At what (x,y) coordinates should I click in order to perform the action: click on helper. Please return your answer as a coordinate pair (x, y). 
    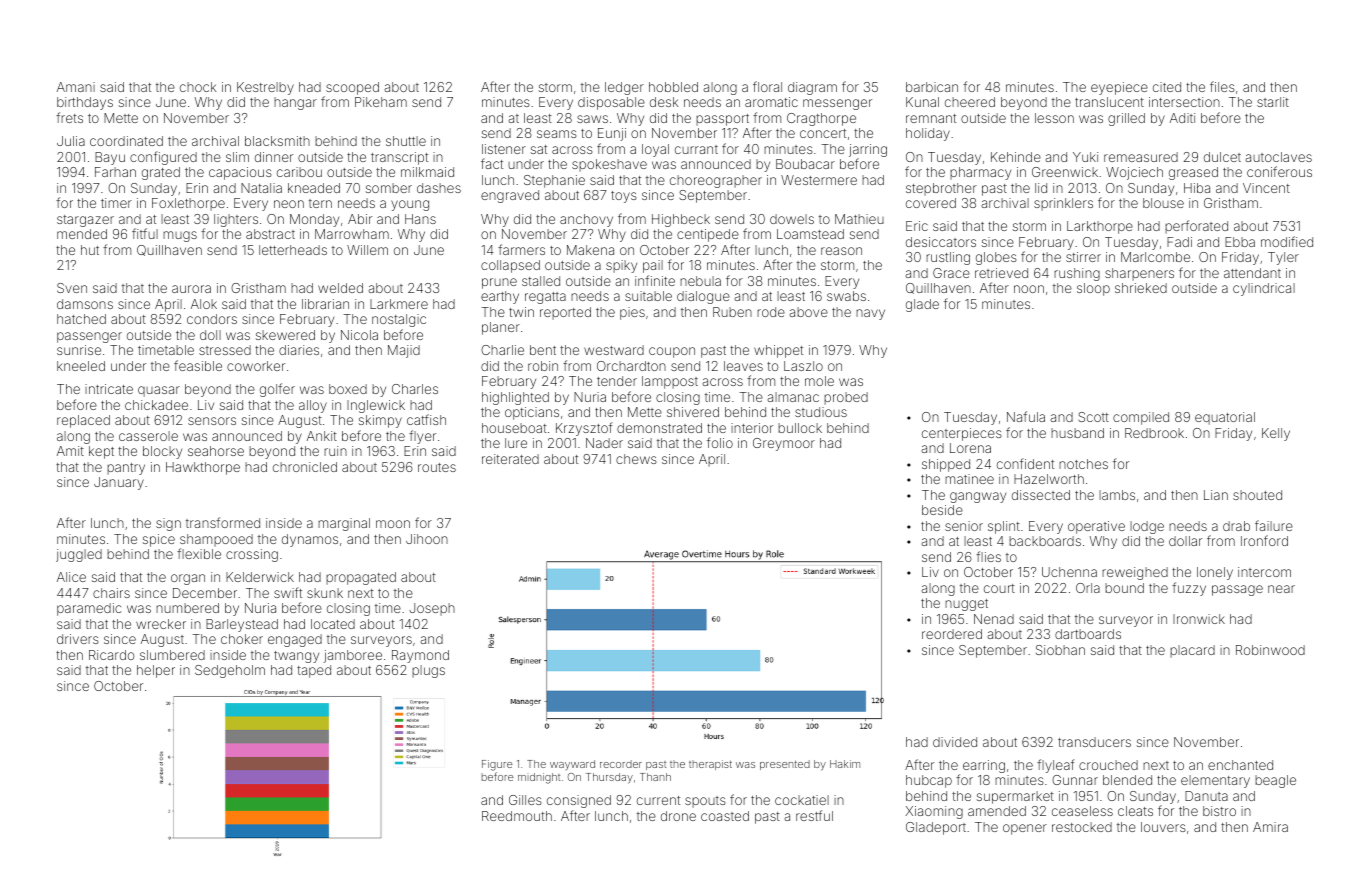
    Looking at the image, I should click on (156, 671).
